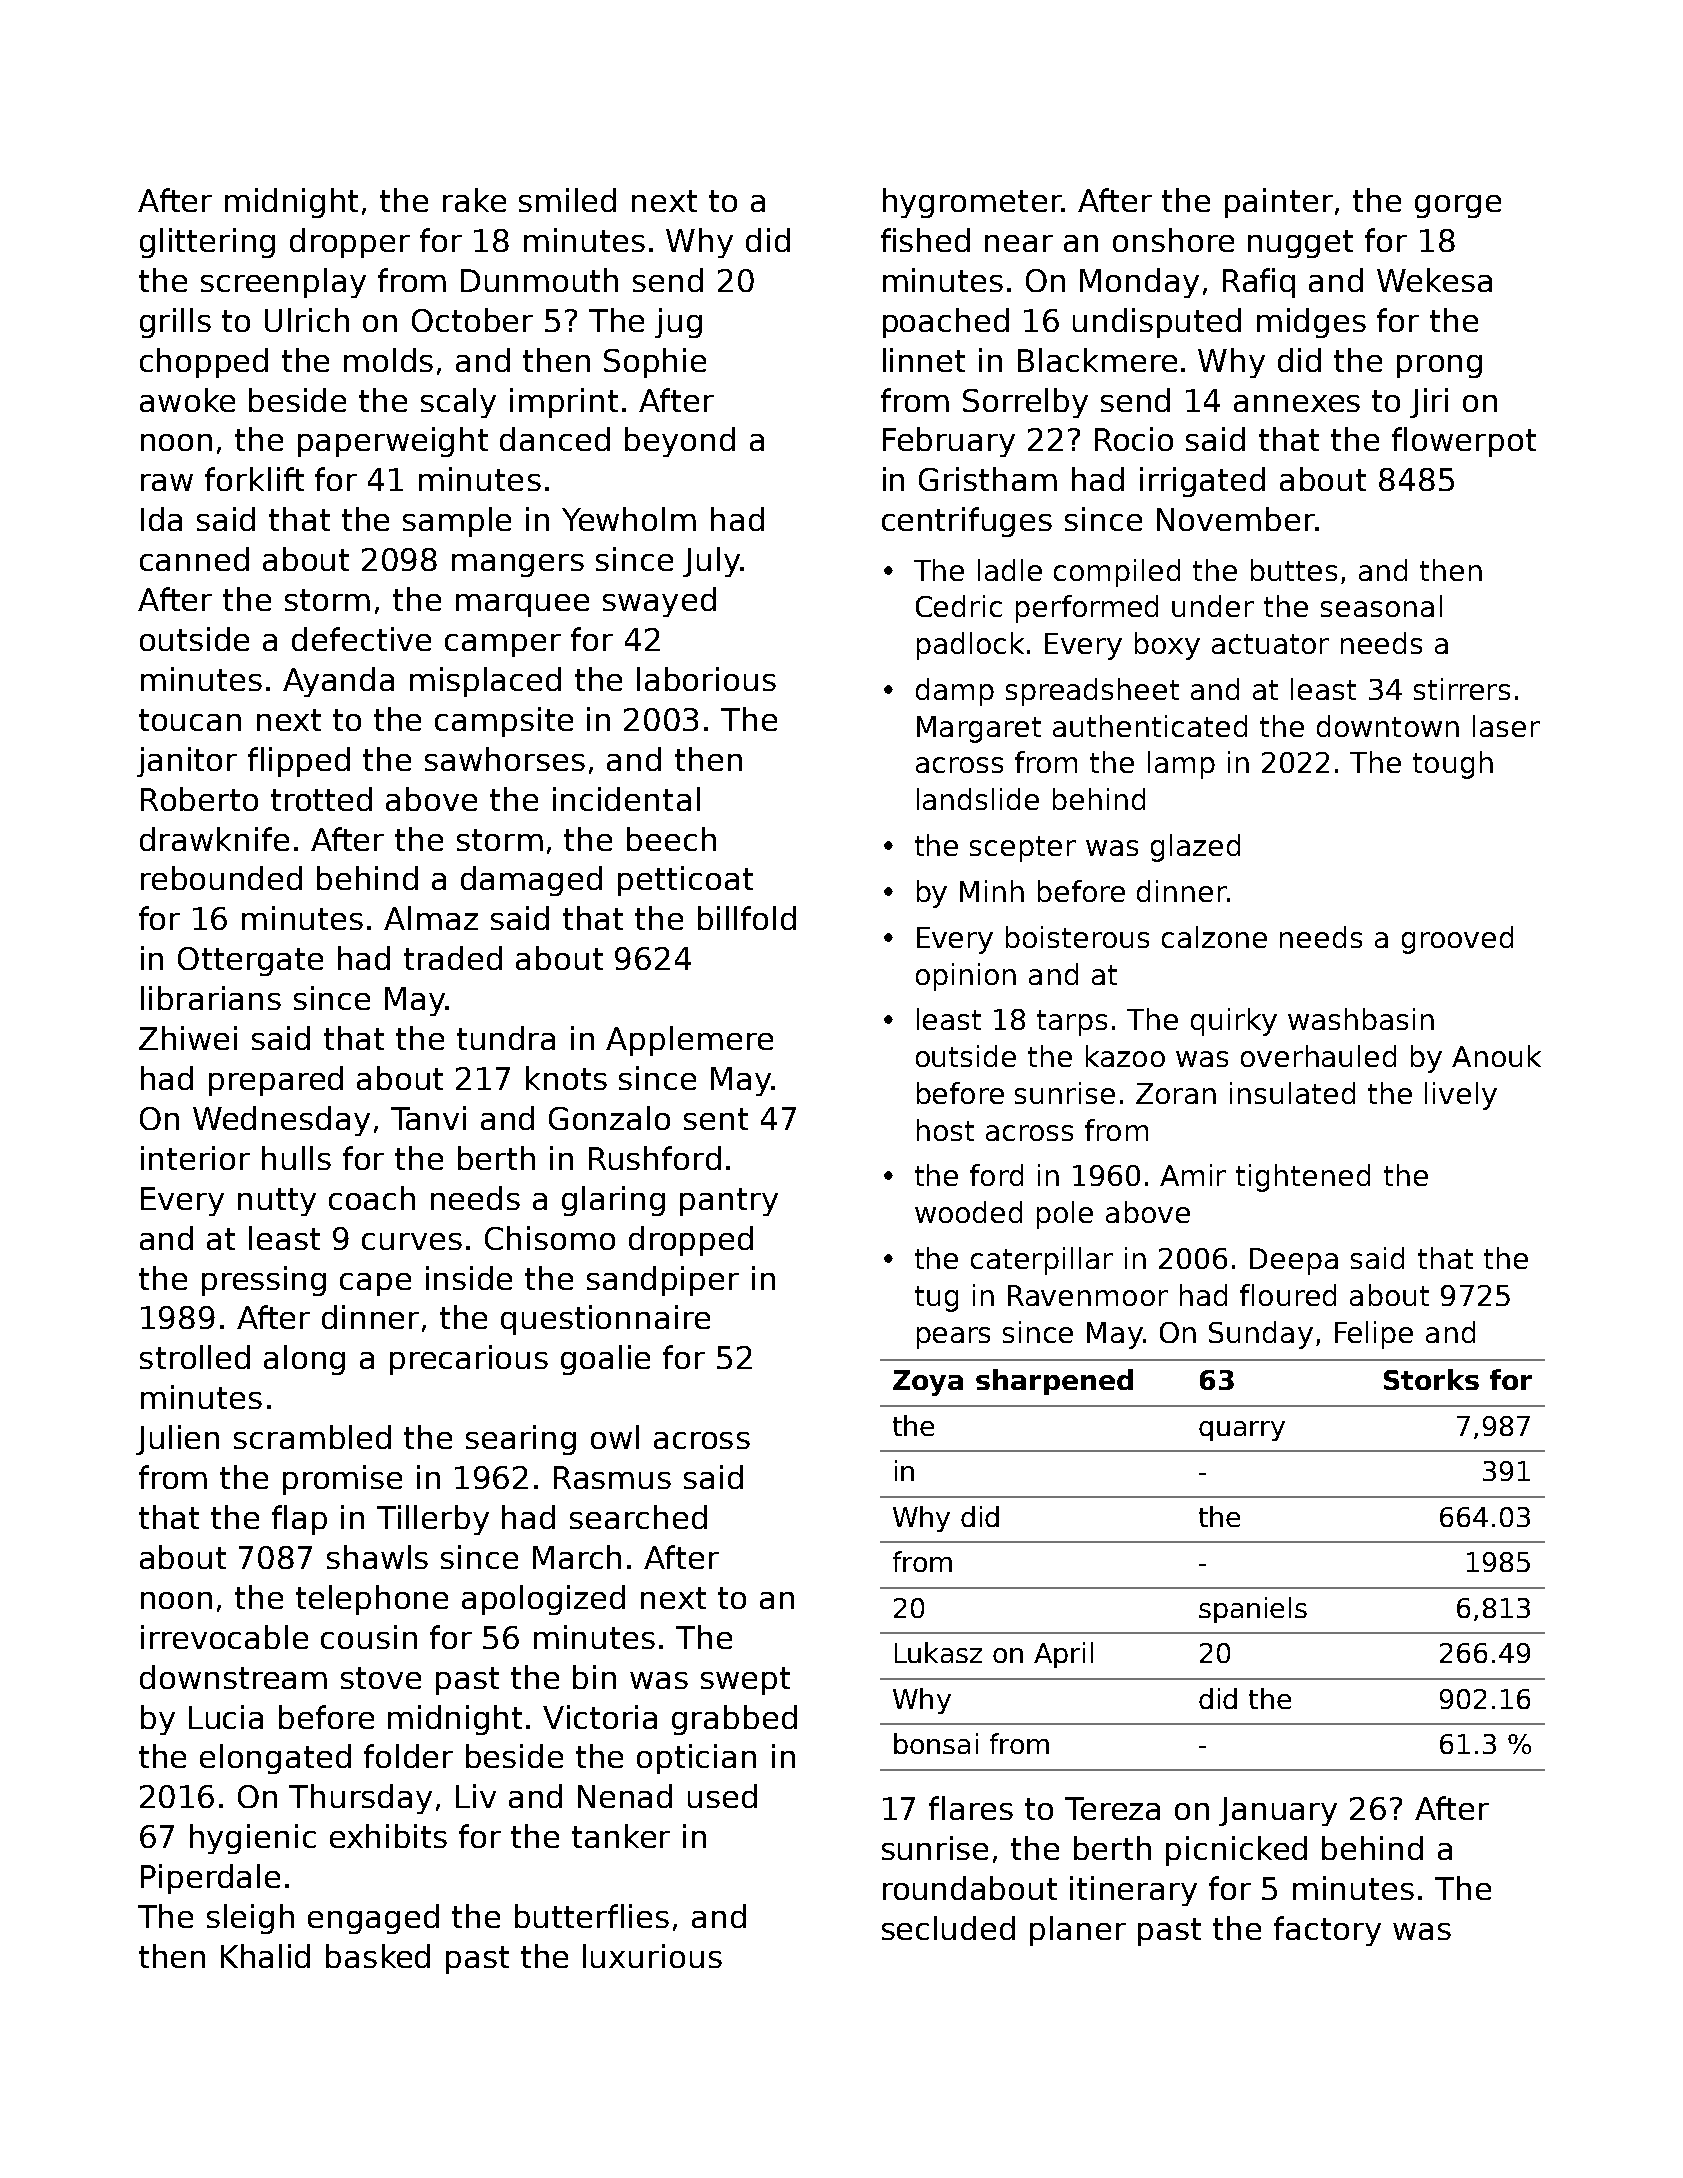 The height and width of the screenshot is (2178, 1683). What do you see at coordinates (689, 1041) in the screenshot?
I see `Applemere` at bounding box center [689, 1041].
